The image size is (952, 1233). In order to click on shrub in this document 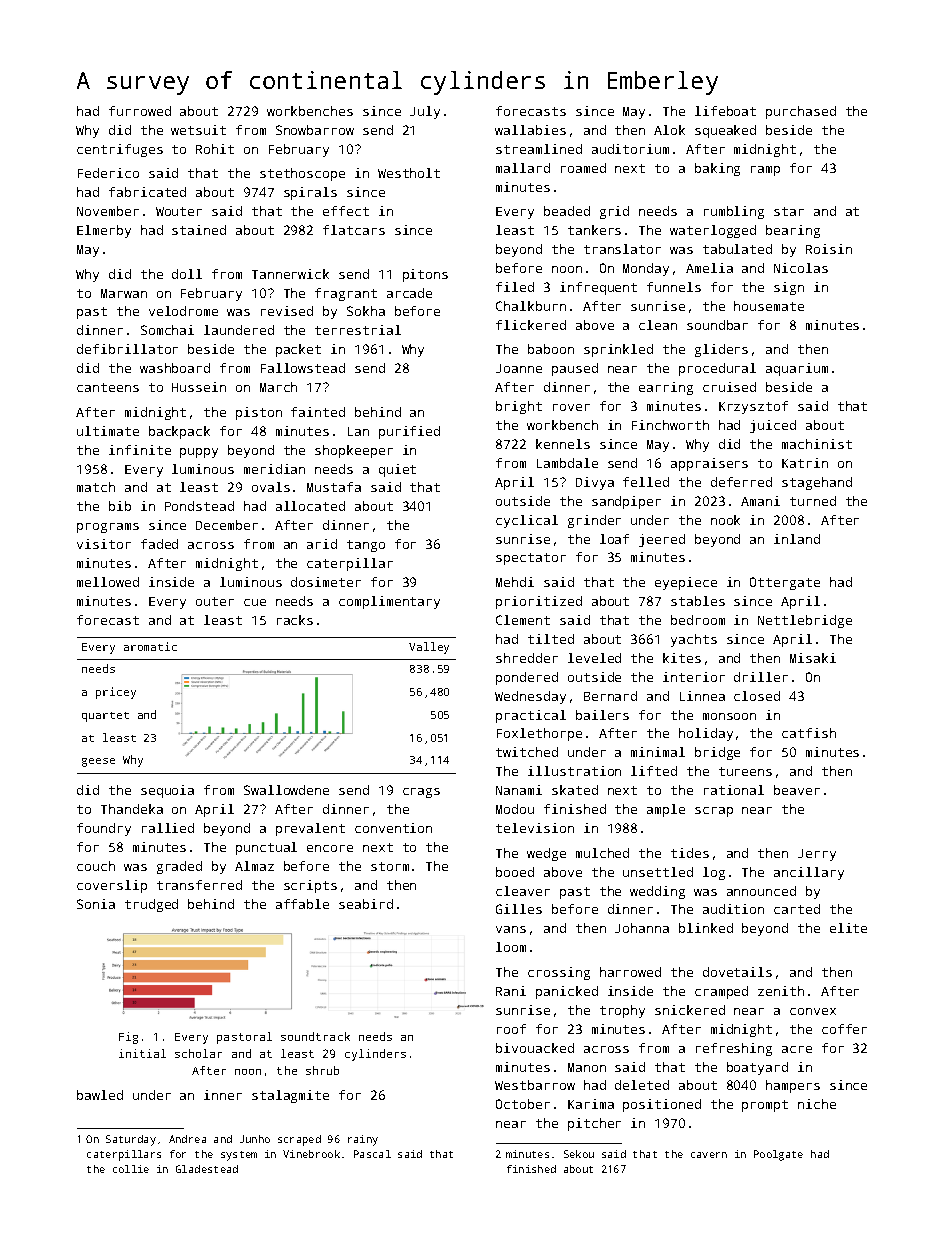, I will do `click(322, 1070)`.
